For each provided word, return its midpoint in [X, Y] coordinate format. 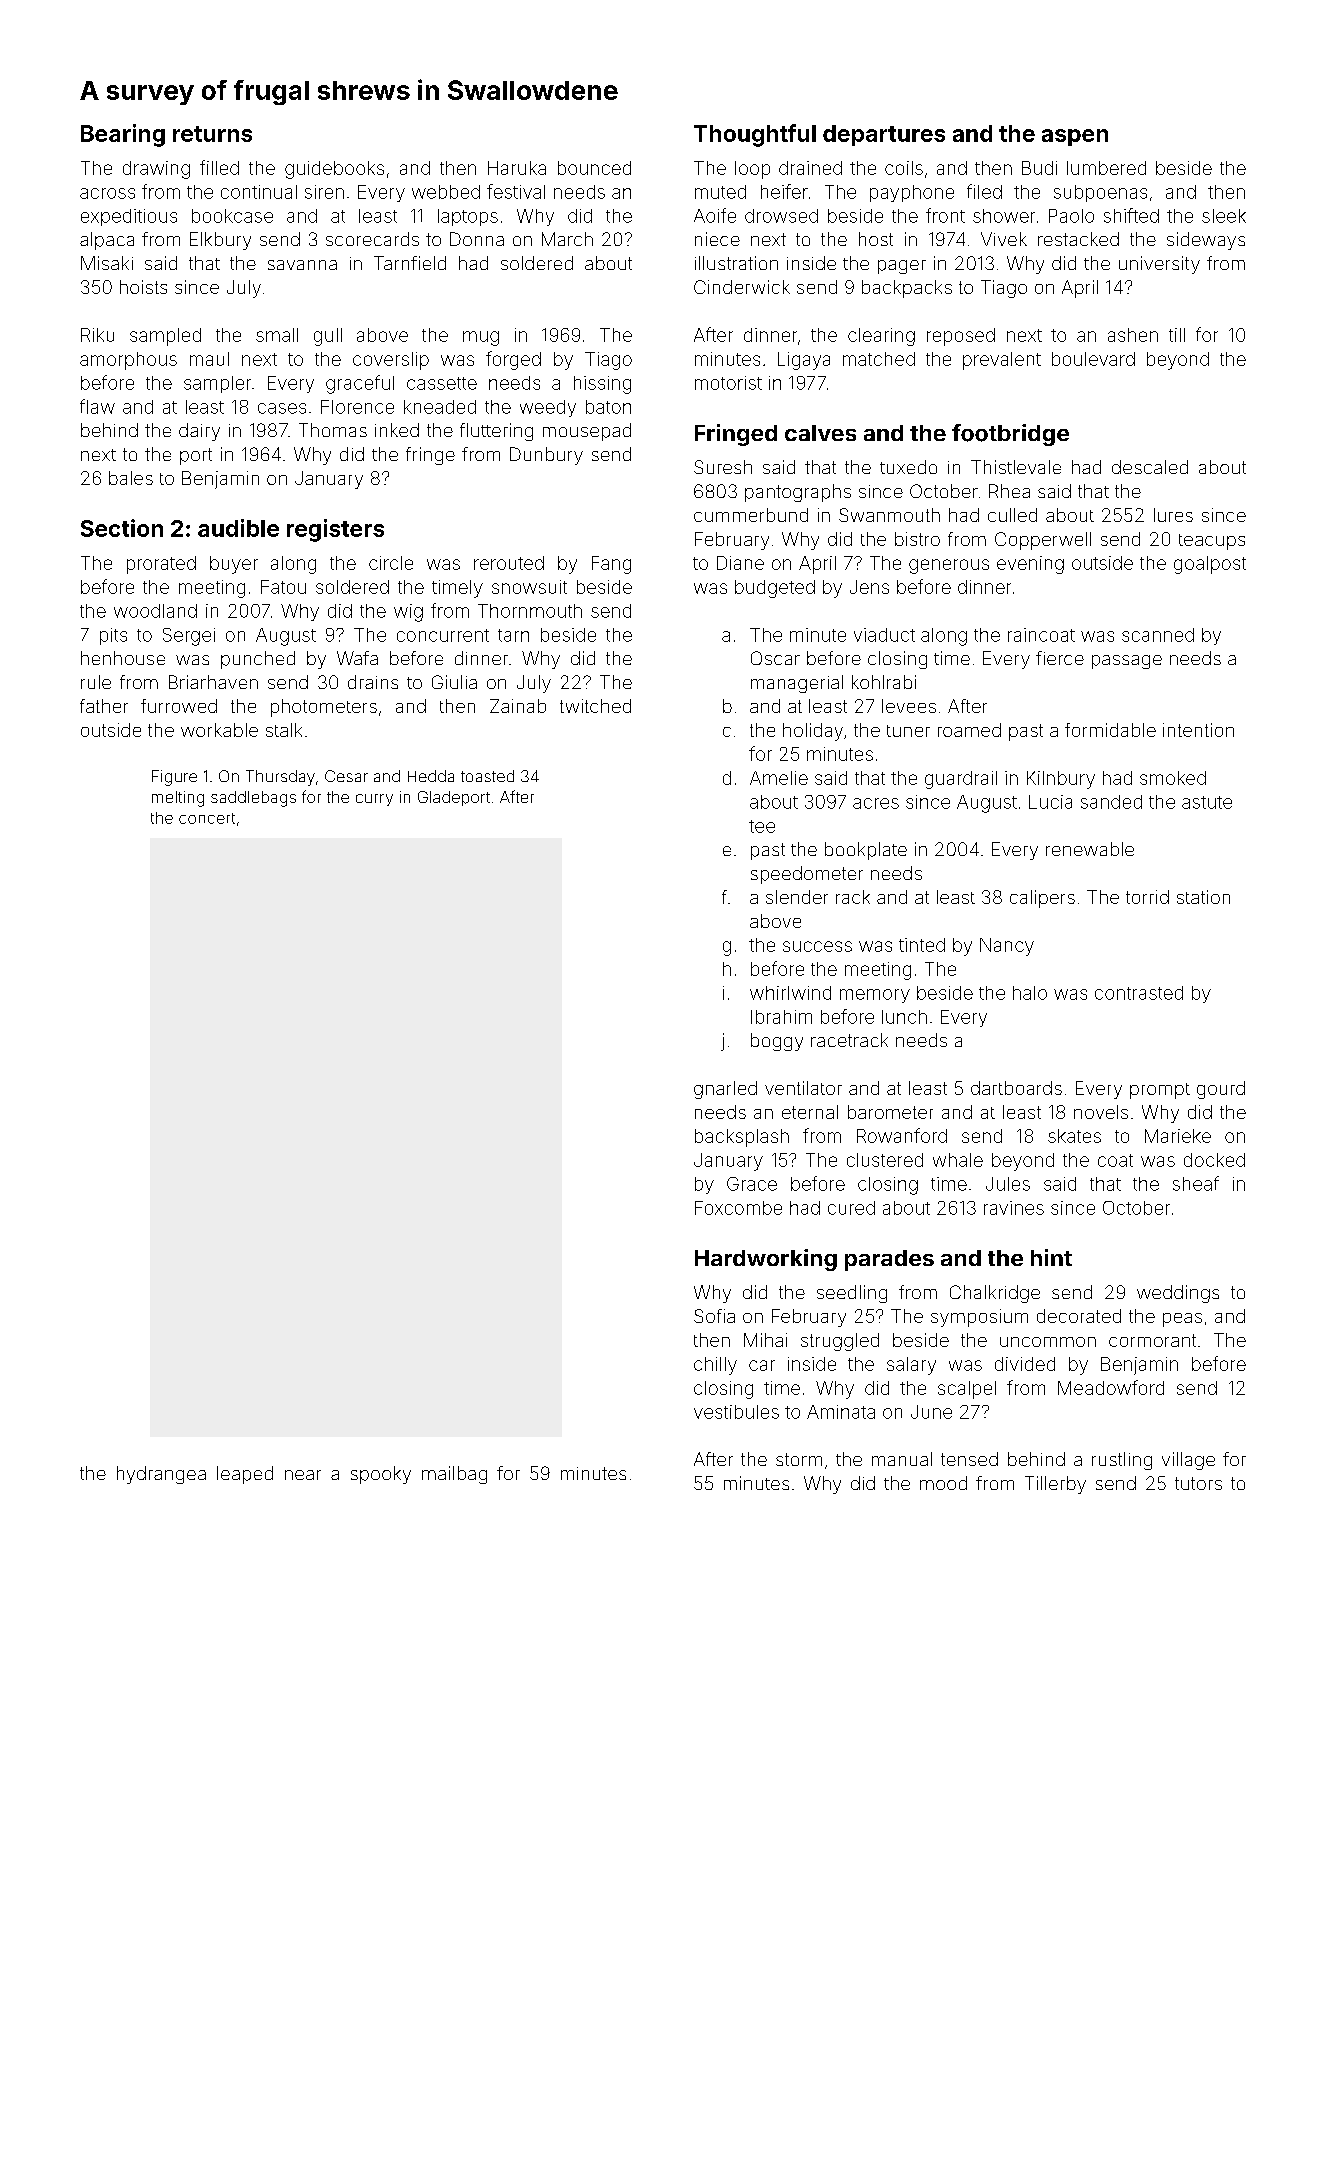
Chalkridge [995, 1294]
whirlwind [790, 993]
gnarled [725, 1090]
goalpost [1210, 565]
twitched [595, 706]
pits [113, 636]
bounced [594, 168]
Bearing [123, 135]
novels [1101, 1112]
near [303, 1475]
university [1159, 265]
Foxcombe [738, 1208]
